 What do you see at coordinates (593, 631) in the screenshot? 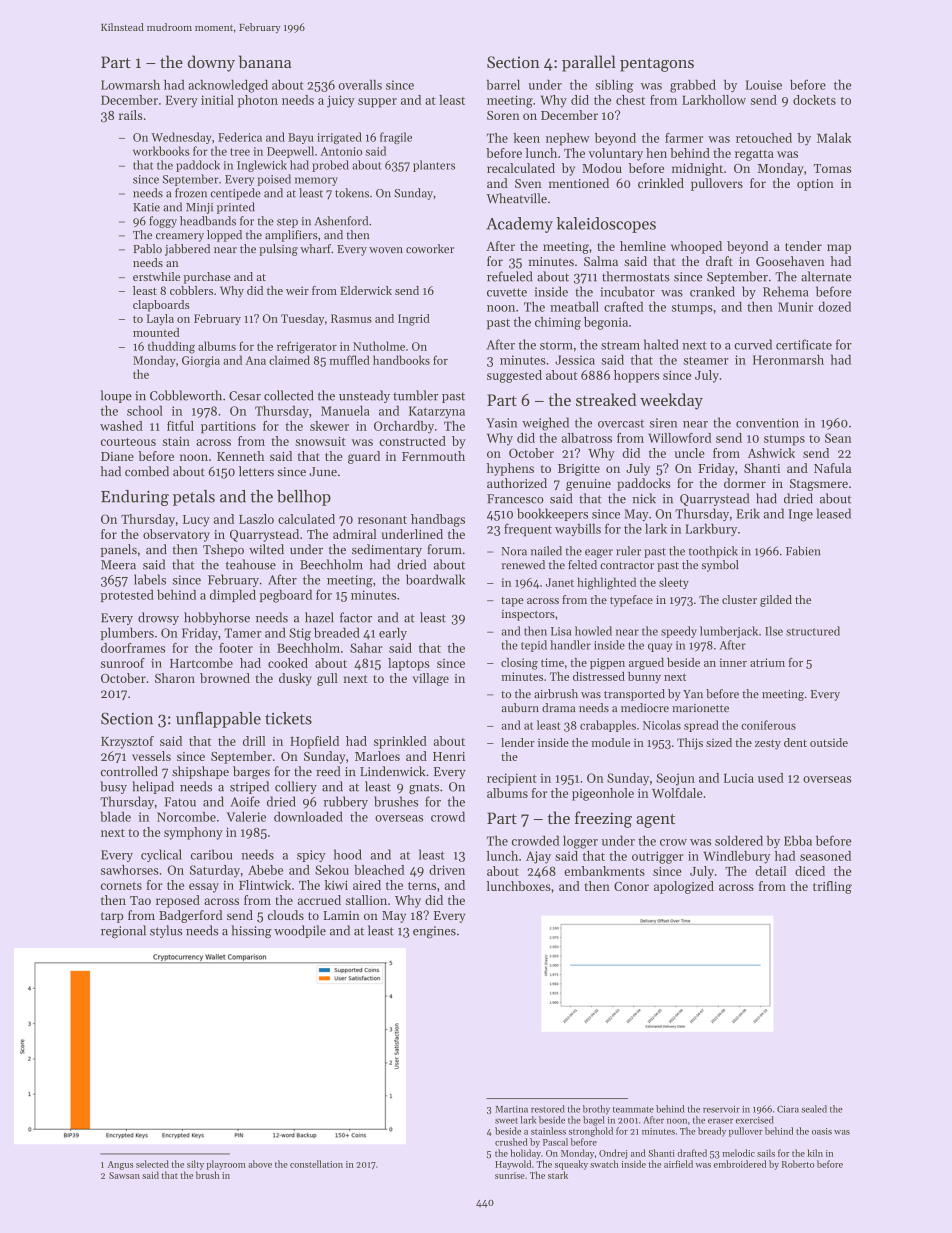
I see `howled` at bounding box center [593, 631].
